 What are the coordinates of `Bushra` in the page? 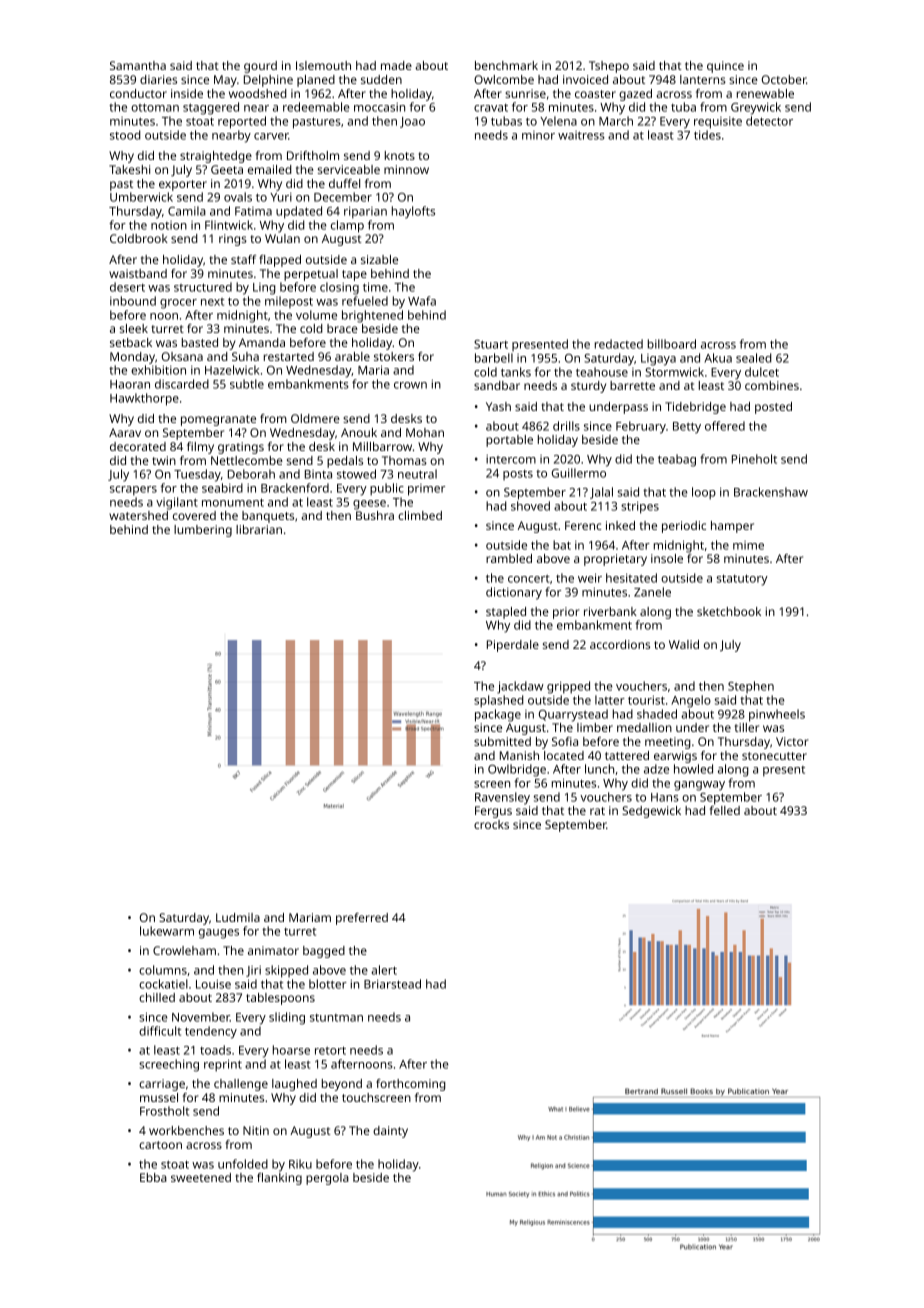 It's located at (375, 515).
